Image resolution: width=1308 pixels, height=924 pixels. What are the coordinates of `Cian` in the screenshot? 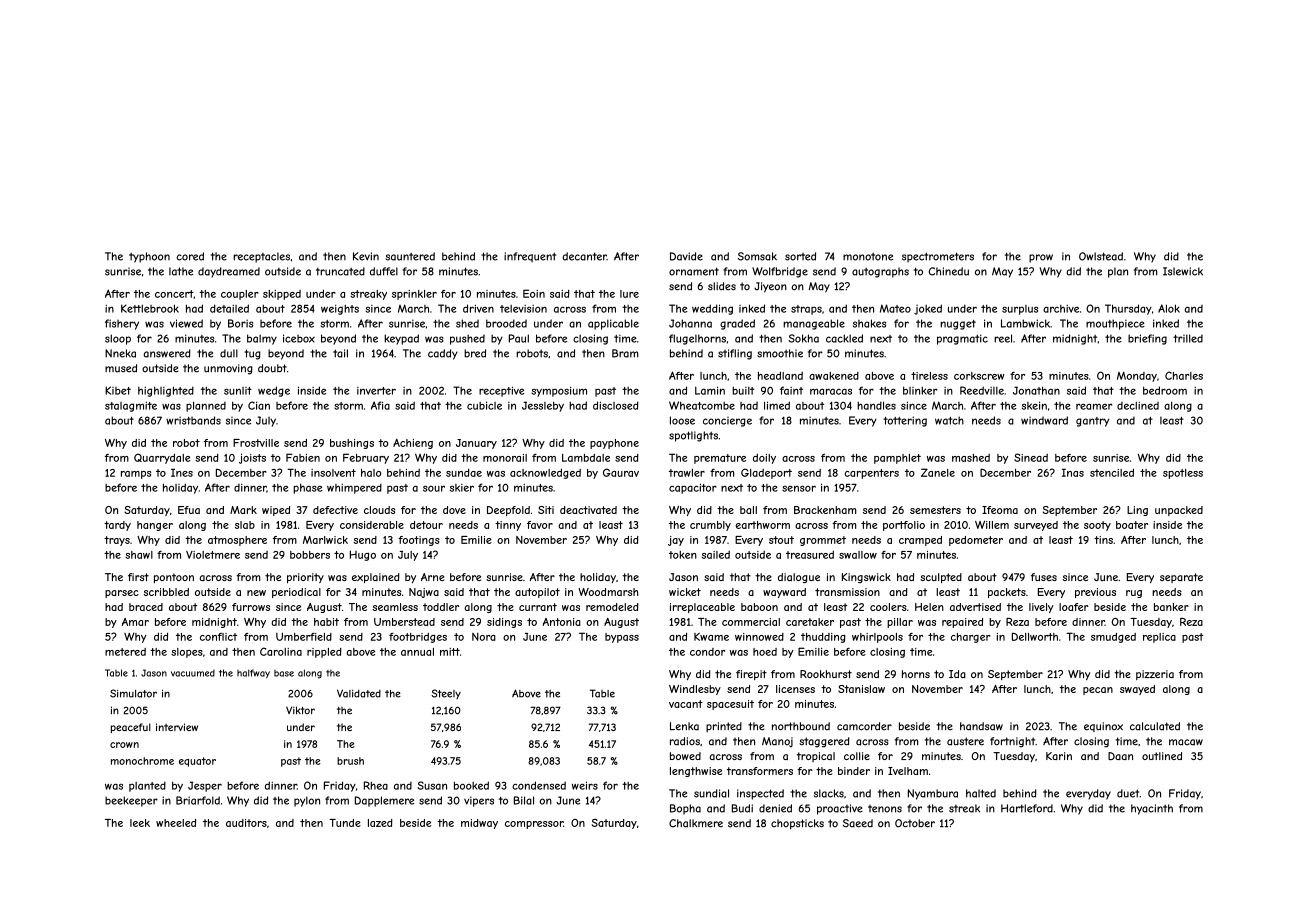 It's located at (259, 405).
